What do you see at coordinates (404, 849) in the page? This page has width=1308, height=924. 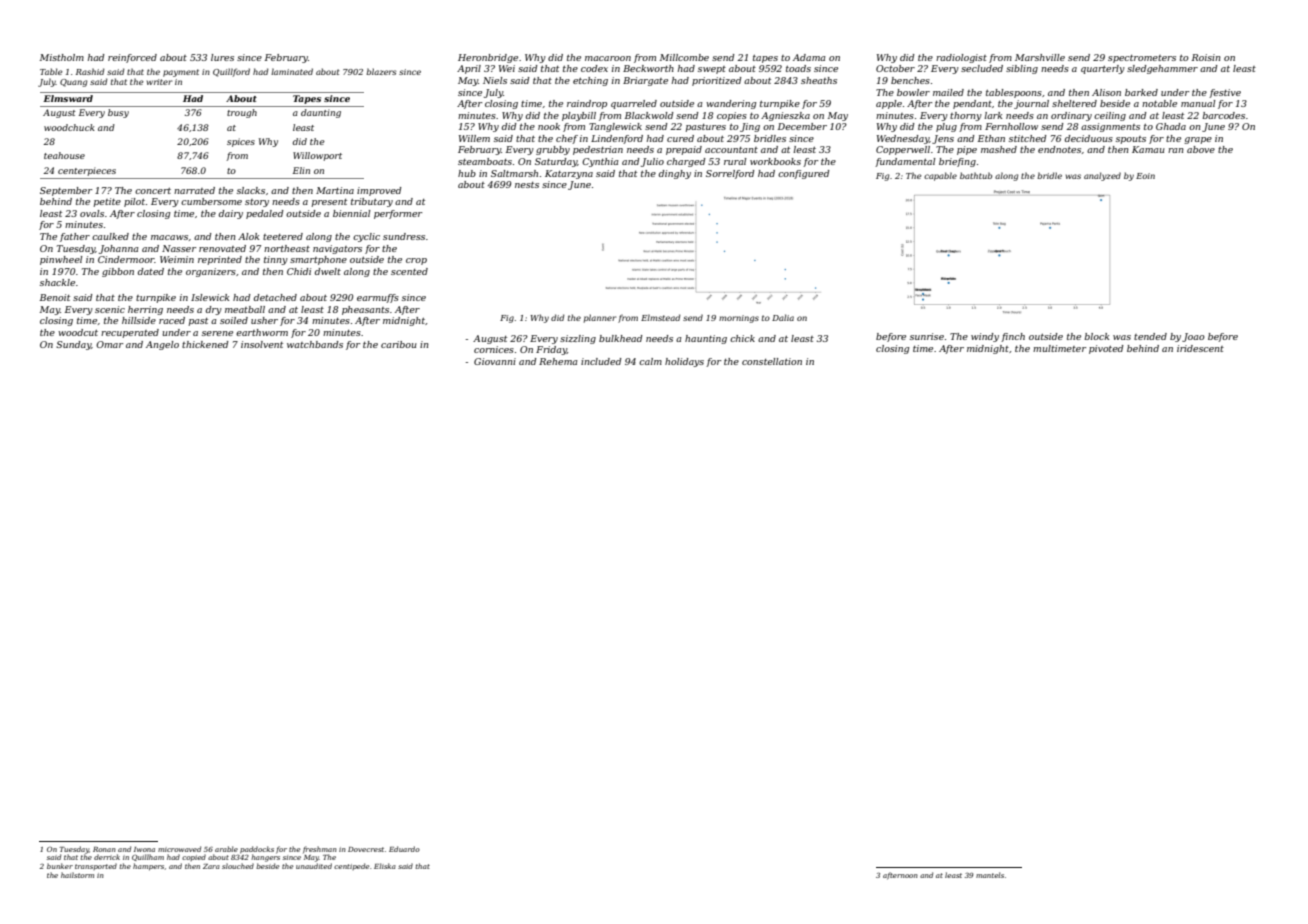 I see `Eduardo` at bounding box center [404, 849].
